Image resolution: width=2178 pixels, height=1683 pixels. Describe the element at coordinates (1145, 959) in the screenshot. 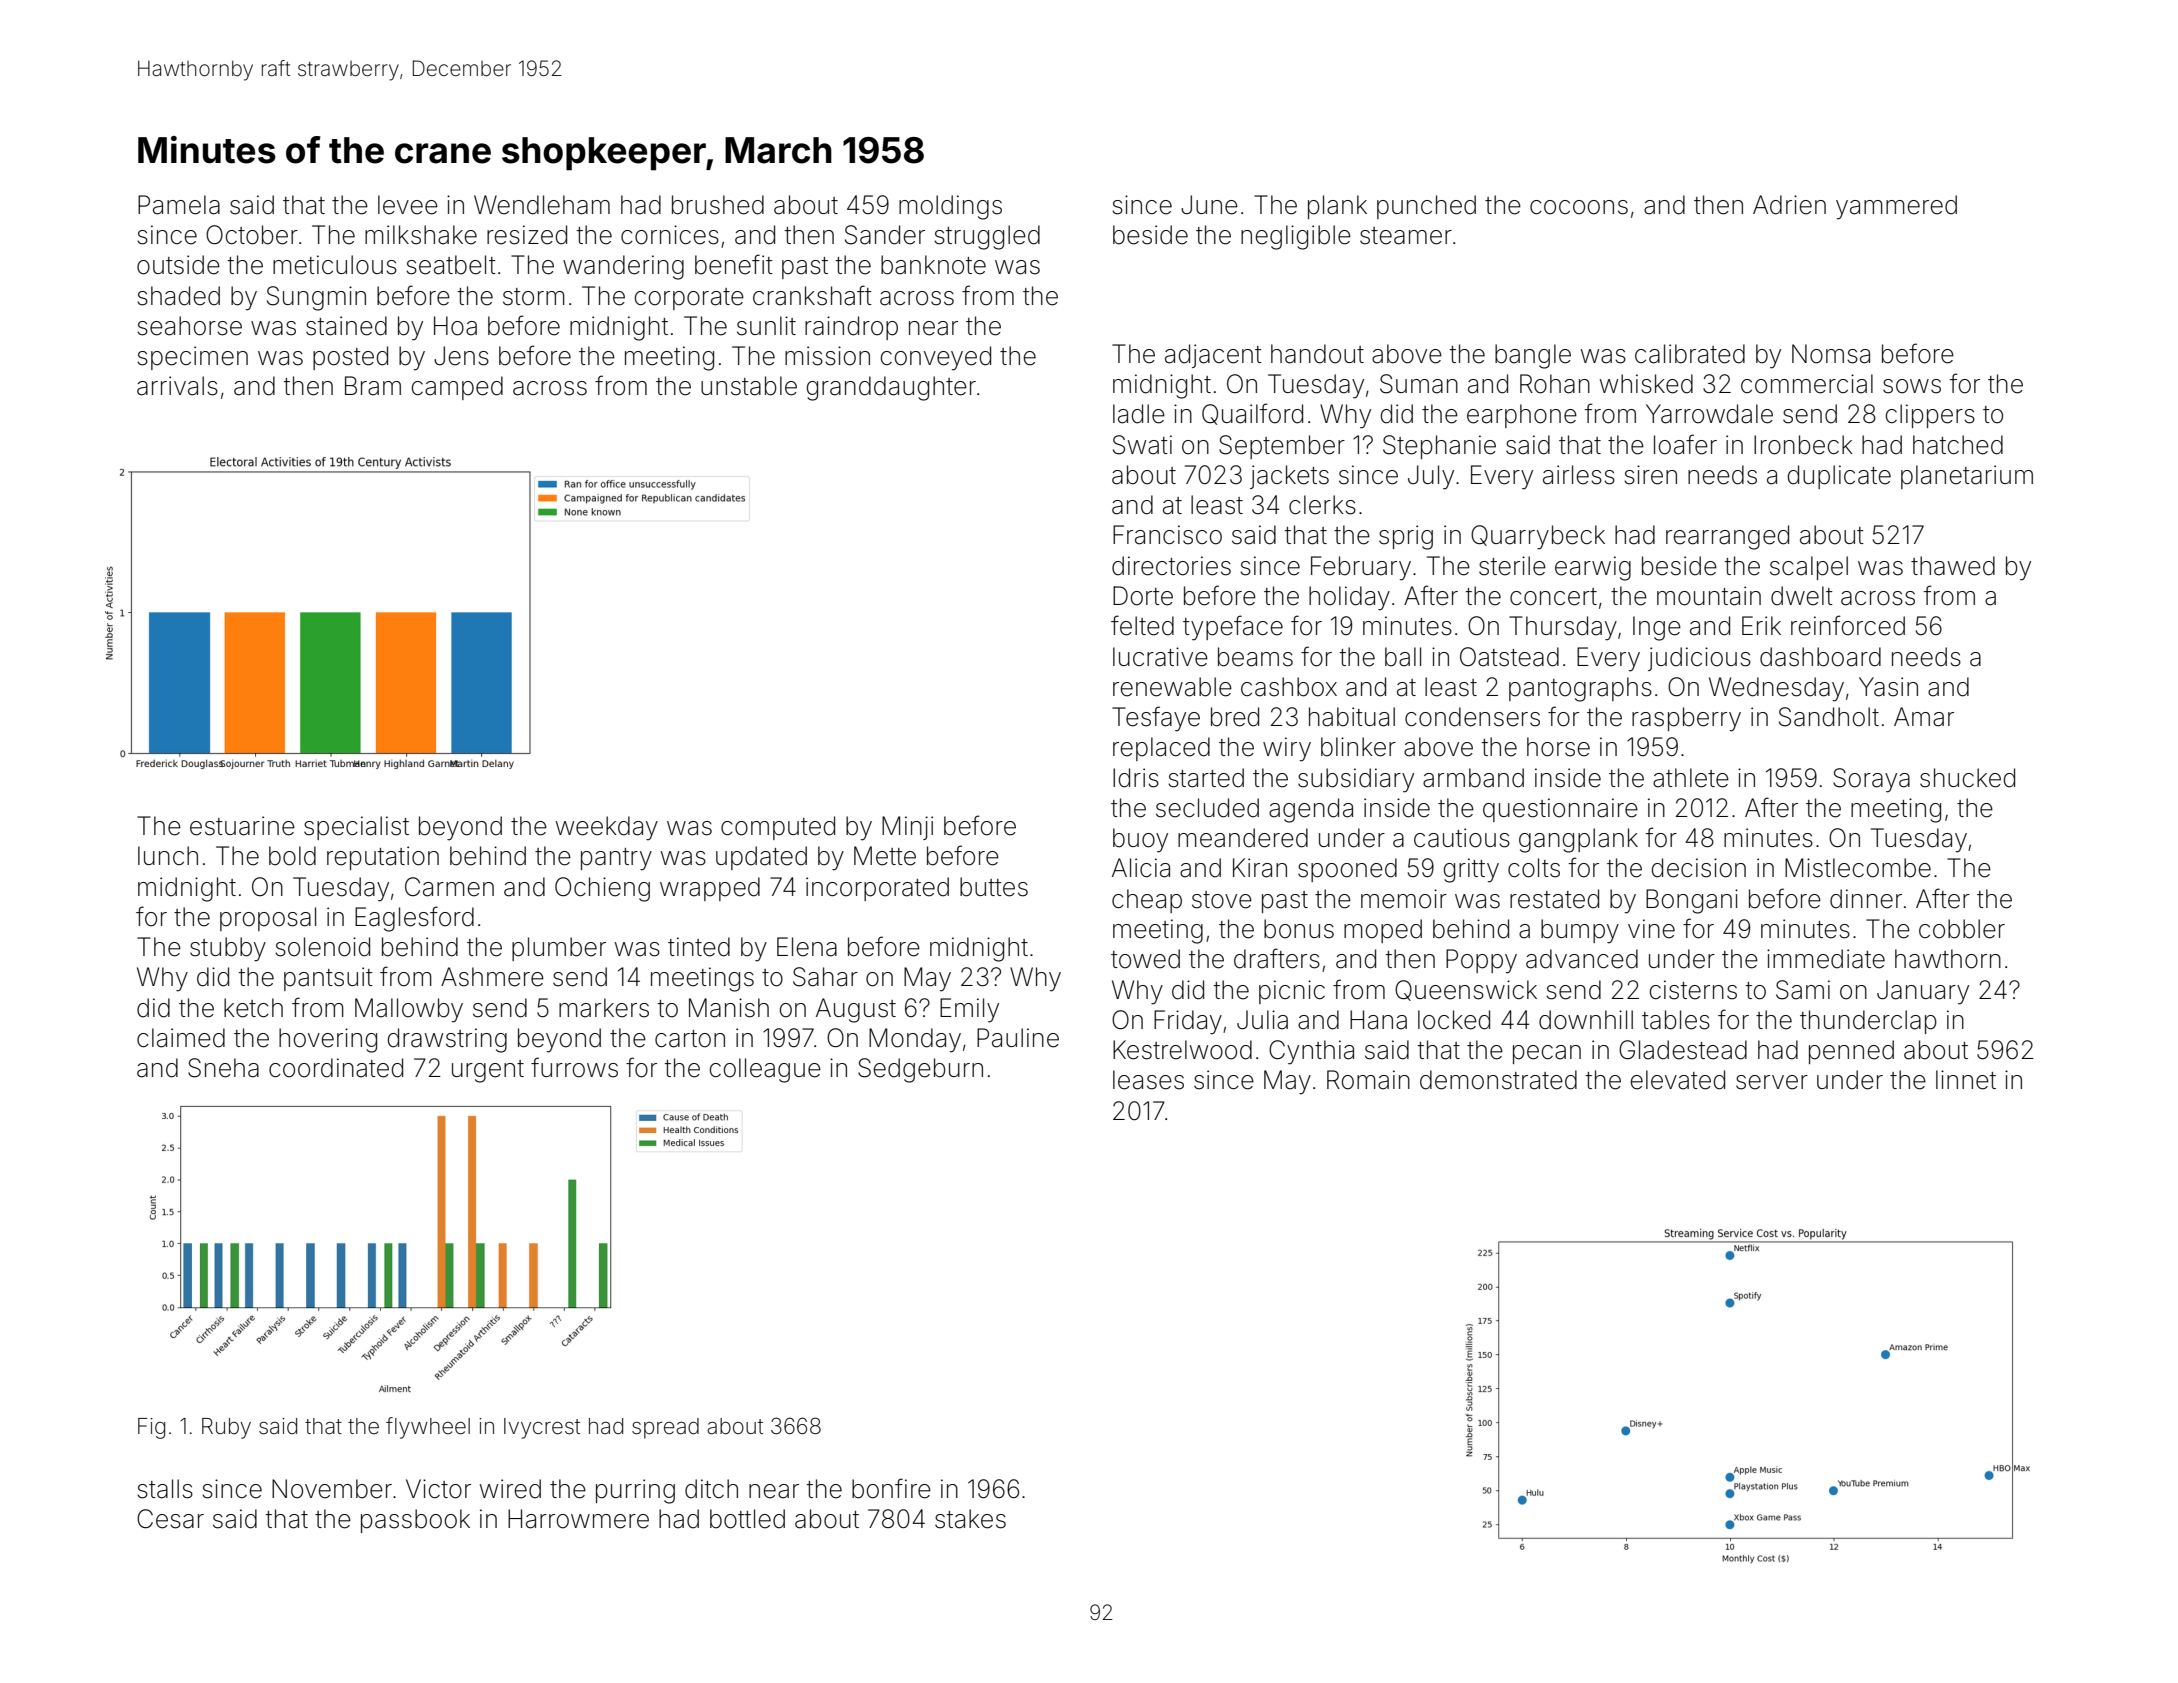

I see `towed` at that location.
